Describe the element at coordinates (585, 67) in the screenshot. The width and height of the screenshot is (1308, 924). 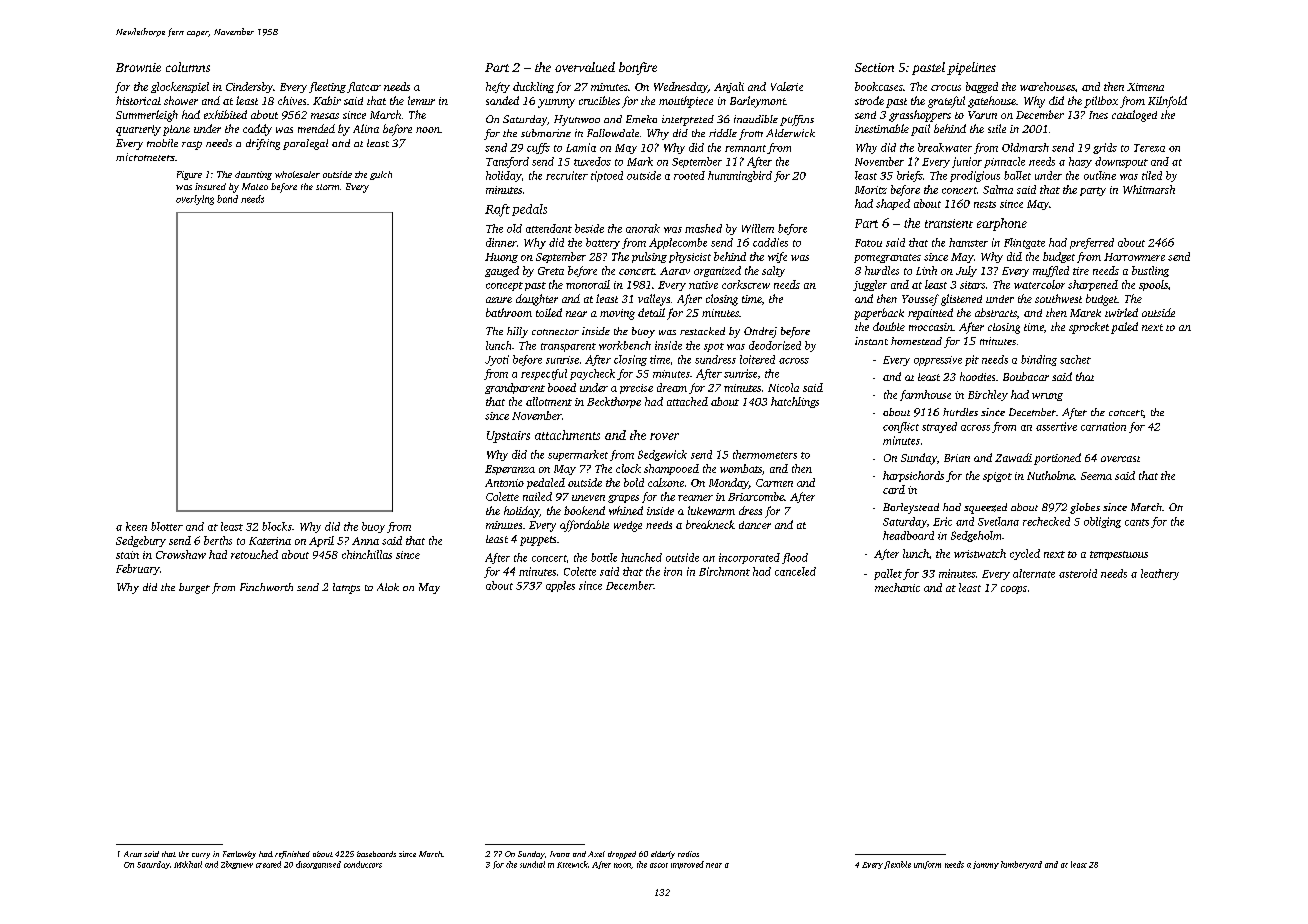
I see `overvalued` at that location.
